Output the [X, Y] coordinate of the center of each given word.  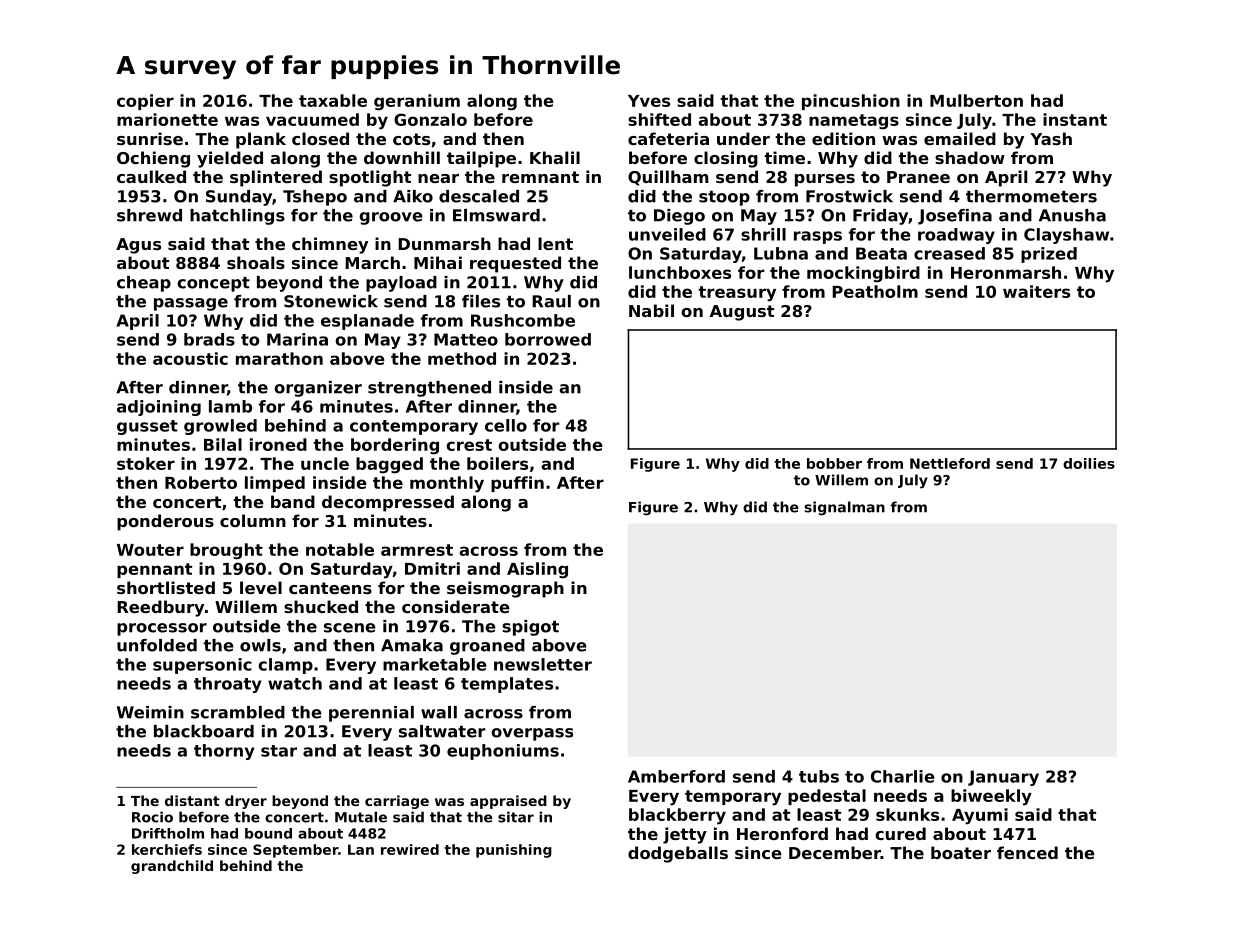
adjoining [159, 408]
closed [320, 138]
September [295, 851]
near [438, 178]
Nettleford [950, 463]
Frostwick [849, 196]
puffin [517, 484]
